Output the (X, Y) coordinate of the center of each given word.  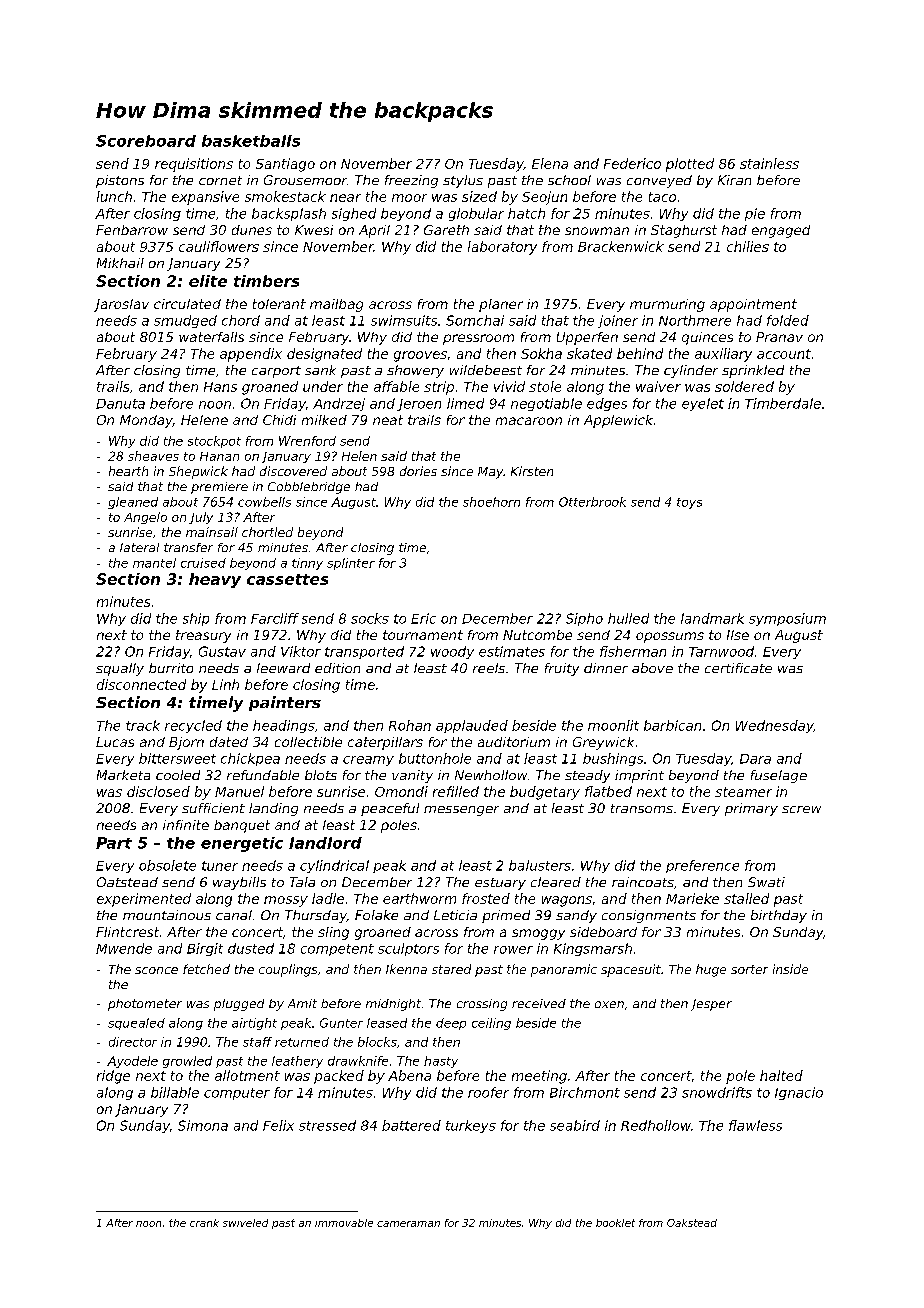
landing (273, 809)
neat (388, 420)
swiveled (245, 1223)
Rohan (410, 725)
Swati (766, 882)
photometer (145, 1005)
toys (689, 503)
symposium (787, 619)
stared (451, 969)
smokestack (285, 196)
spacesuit (631, 970)
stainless (769, 163)
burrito (171, 668)
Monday (146, 421)
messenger (461, 811)
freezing (411, 181)
